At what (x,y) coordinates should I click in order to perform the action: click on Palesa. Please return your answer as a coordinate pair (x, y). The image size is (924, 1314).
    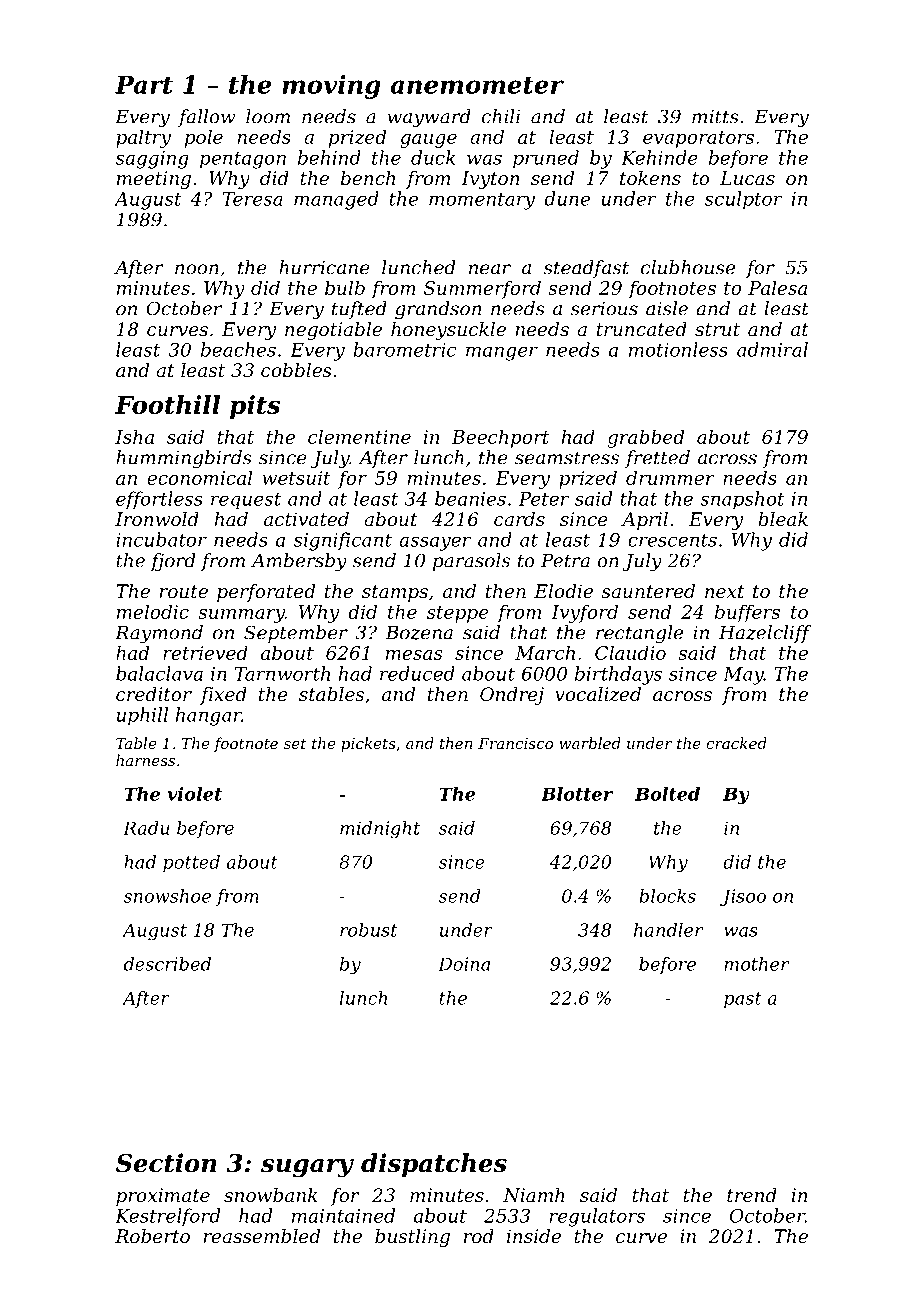
    Looking at the image, I should click on (777, 287).
